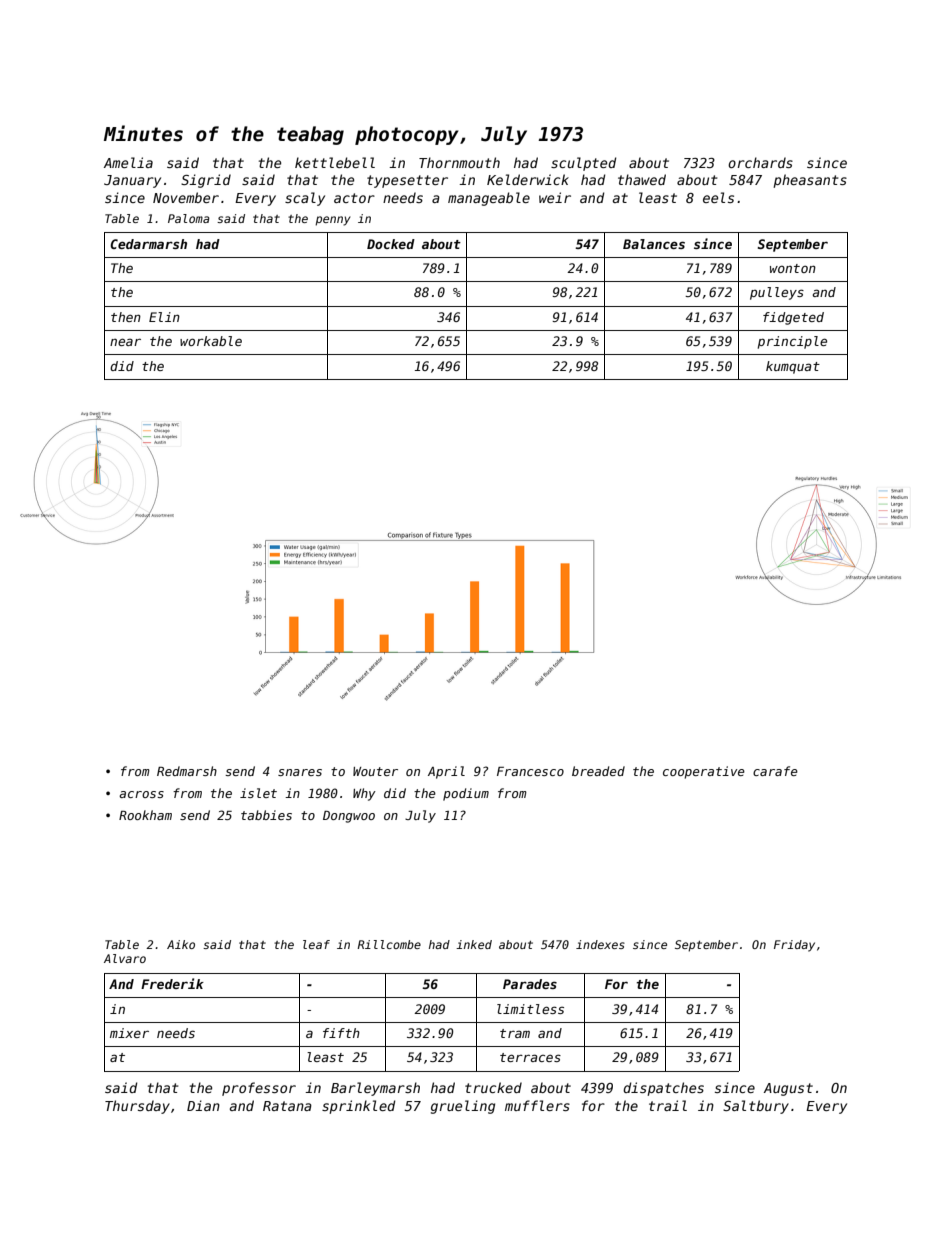 The width and height of the document is (952, 1233). I want to click on Docked, so click(391, 244).
